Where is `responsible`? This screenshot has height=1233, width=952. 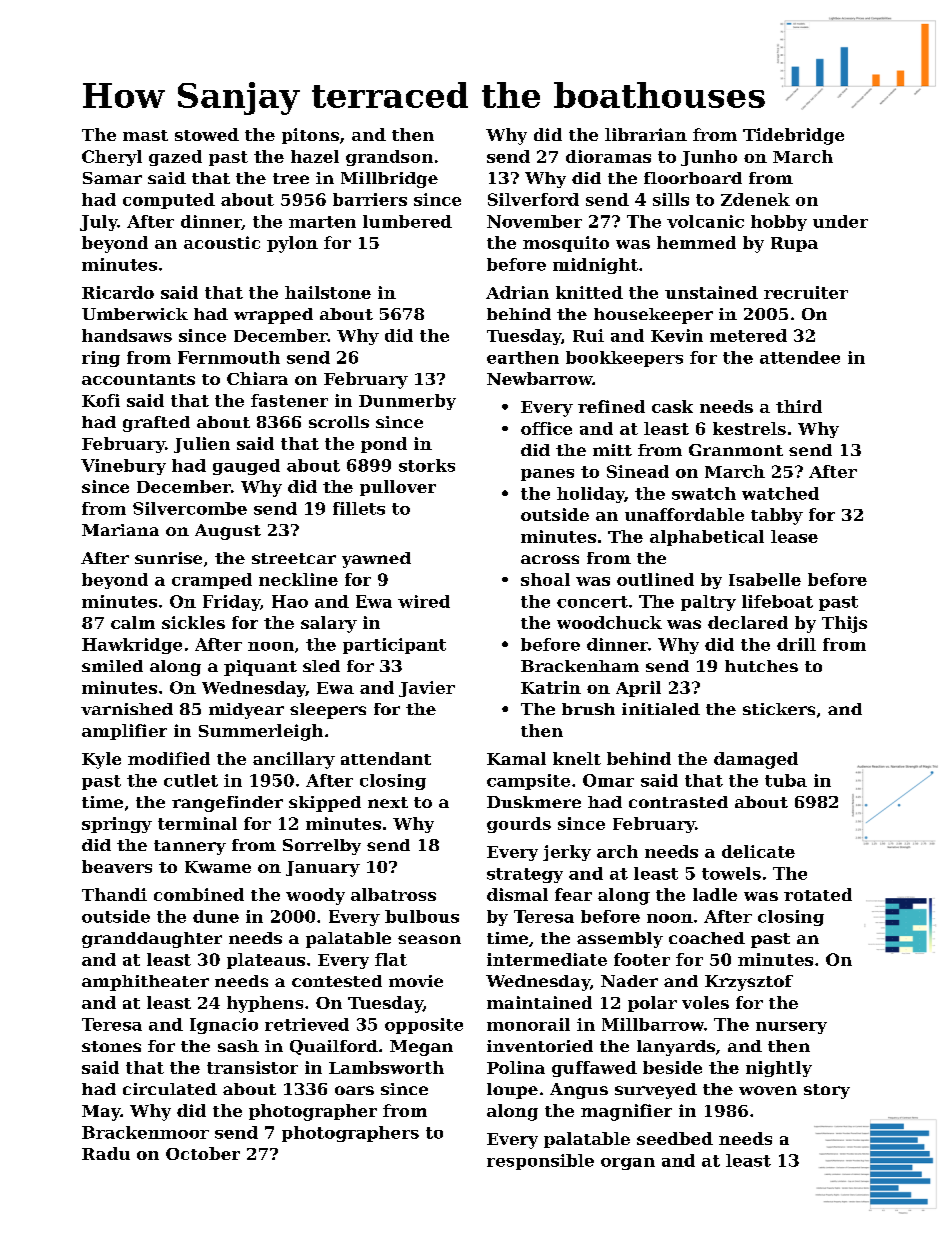
responsible is located at coordinates (540, 1162).
